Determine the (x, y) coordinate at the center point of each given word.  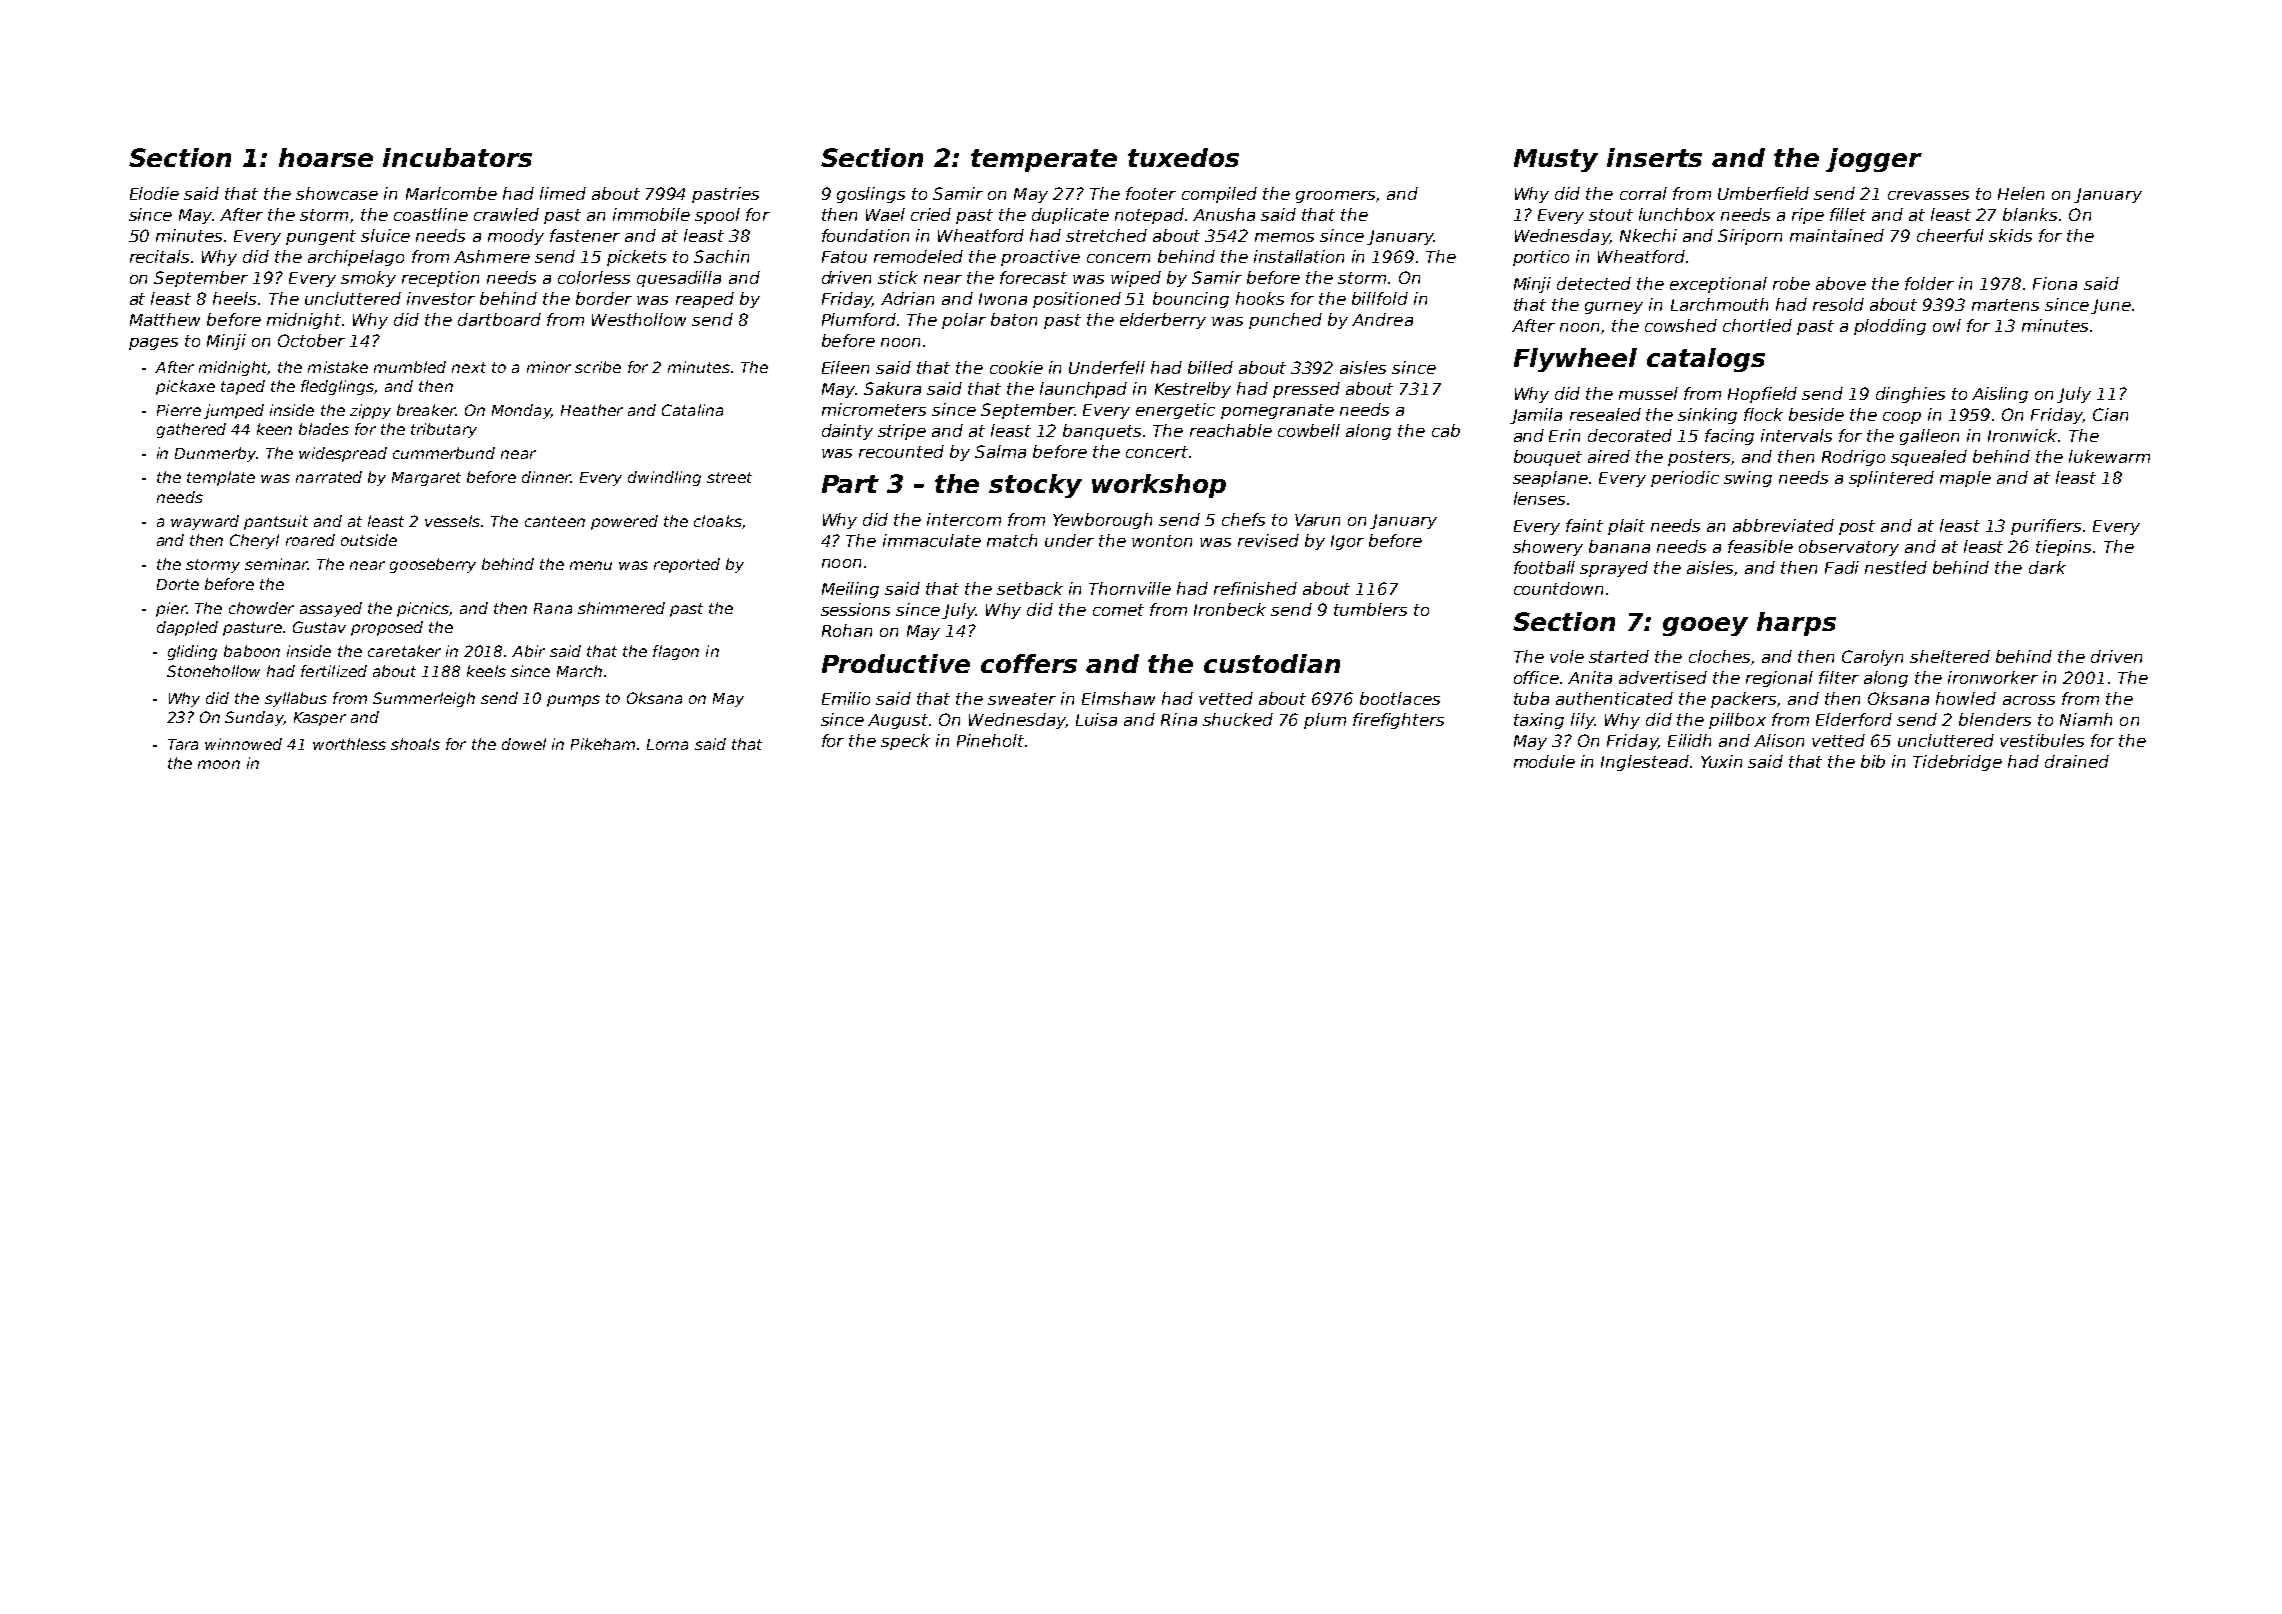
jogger (1874, 160)
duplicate (1070, 216)
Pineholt (990, 740)
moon (219, 764)
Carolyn (1872, 658)
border (604, 298)
